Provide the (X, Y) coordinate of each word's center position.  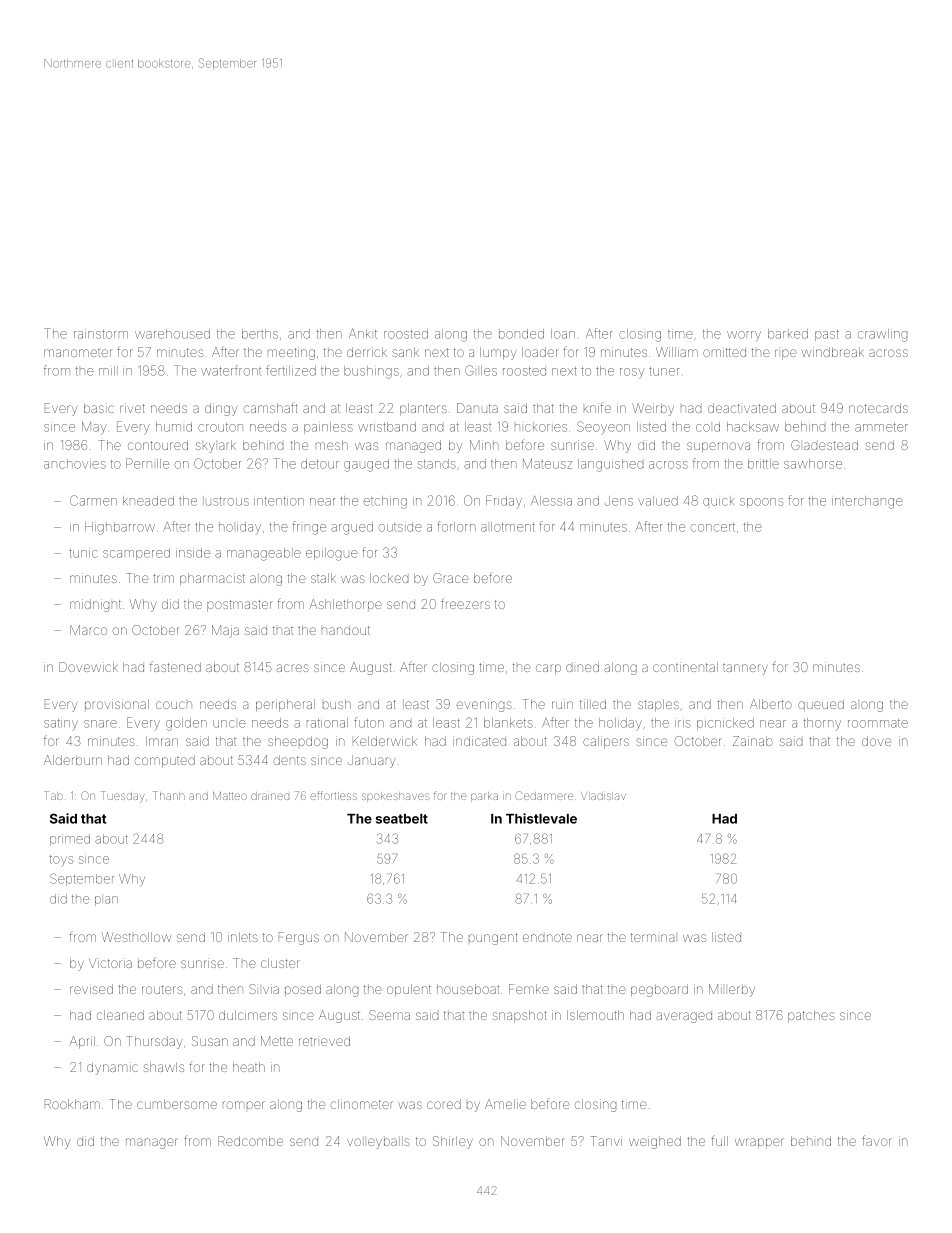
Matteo (230, 796)
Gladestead (824, 445)
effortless (333, 795)
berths (260, 334)
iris (683, 724)
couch (174, 705)
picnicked (725, 724)
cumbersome (177, 1104)
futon (369, 722)
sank (405, 352)
